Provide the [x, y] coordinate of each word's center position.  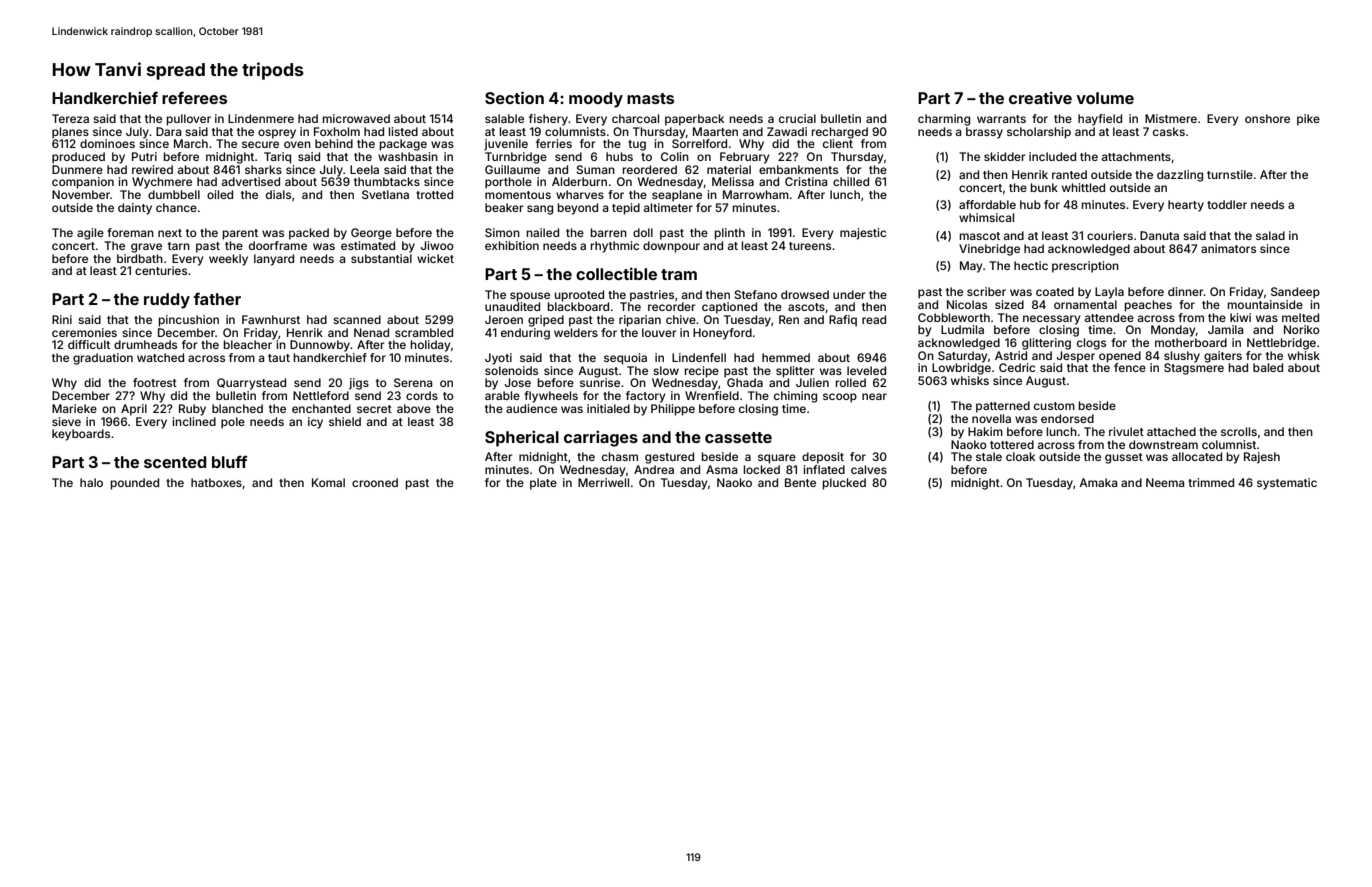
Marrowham [756, 194]
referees [194, 97]
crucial [797, 118]
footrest [155, 382]
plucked [844, 484]
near [874, 396]
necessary [1051, 320]
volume [1105, 98]
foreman [130, 232]
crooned [375, 482]
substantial [381, 258]
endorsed [1067, 418]
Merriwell [603, 482]
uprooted [579, 296]
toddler [1227, 204]
